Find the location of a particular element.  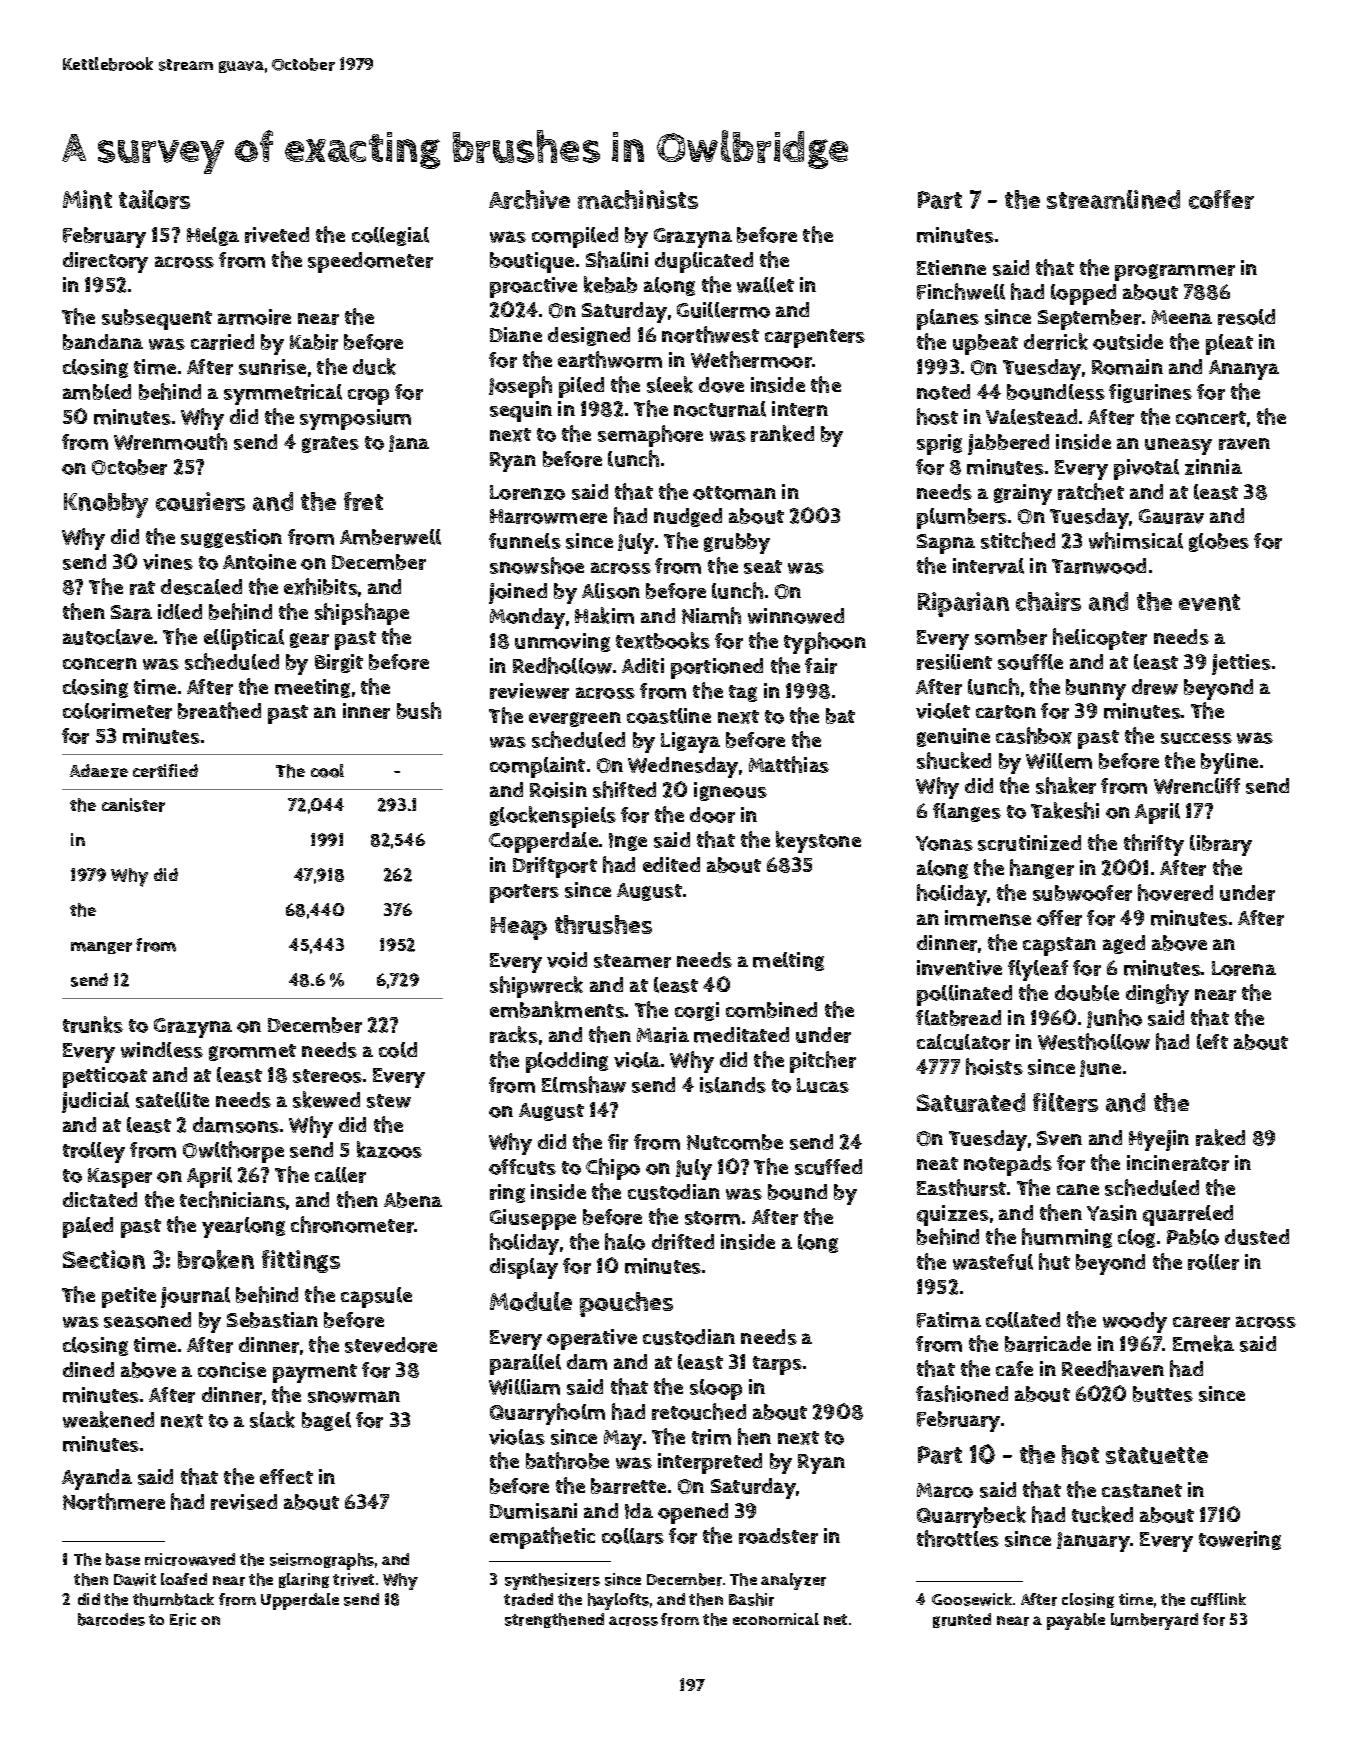

grubby is located at coordinates (737, 543).
